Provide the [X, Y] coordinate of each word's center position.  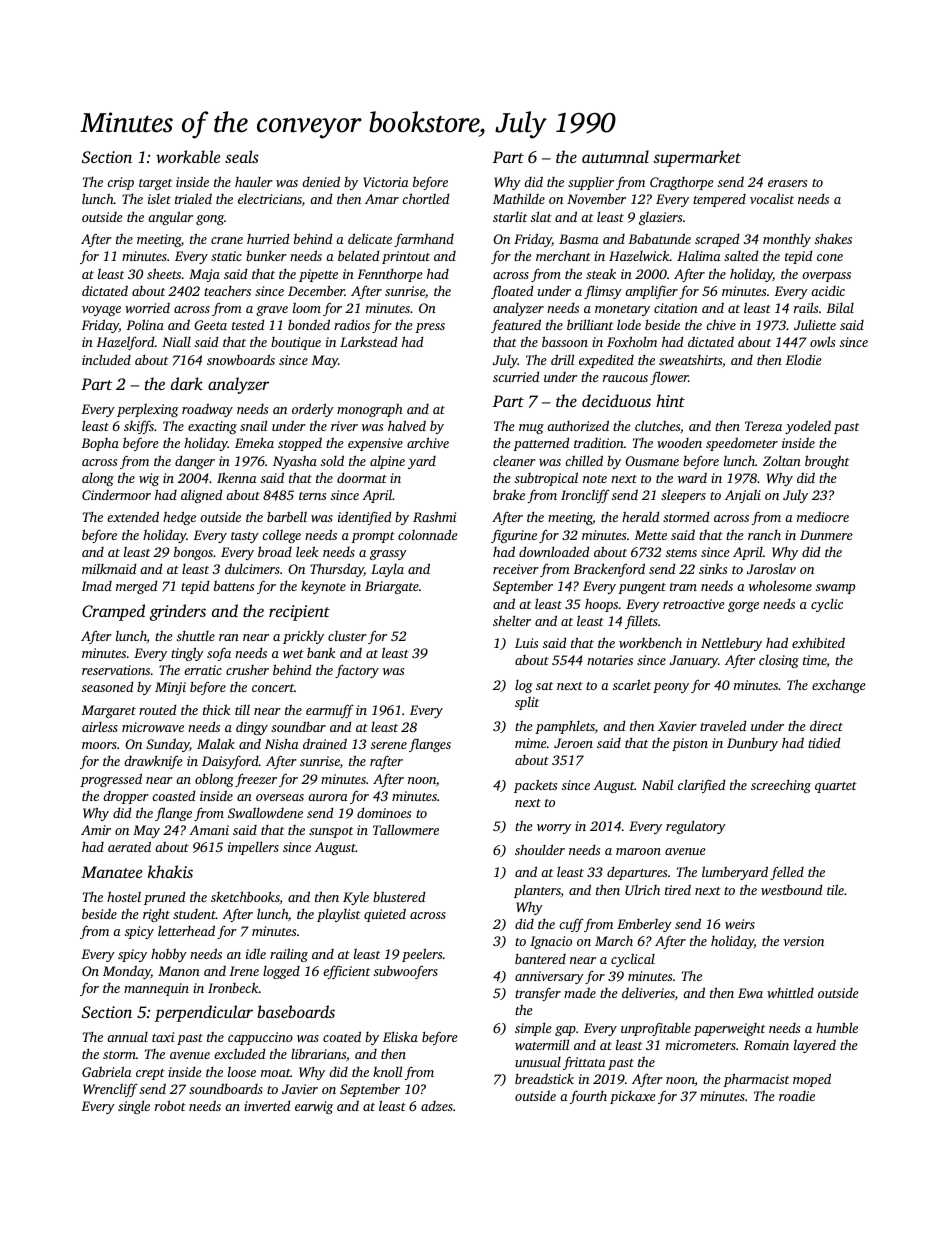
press [430, 328]
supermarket [697, 158]
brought [827, 462]
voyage [101, 311]
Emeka [254, 442]
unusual [538, 1062]
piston [690, 744]
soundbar [298, 726]
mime [531, 743]
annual [127, 1037]
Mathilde [519, 198]
